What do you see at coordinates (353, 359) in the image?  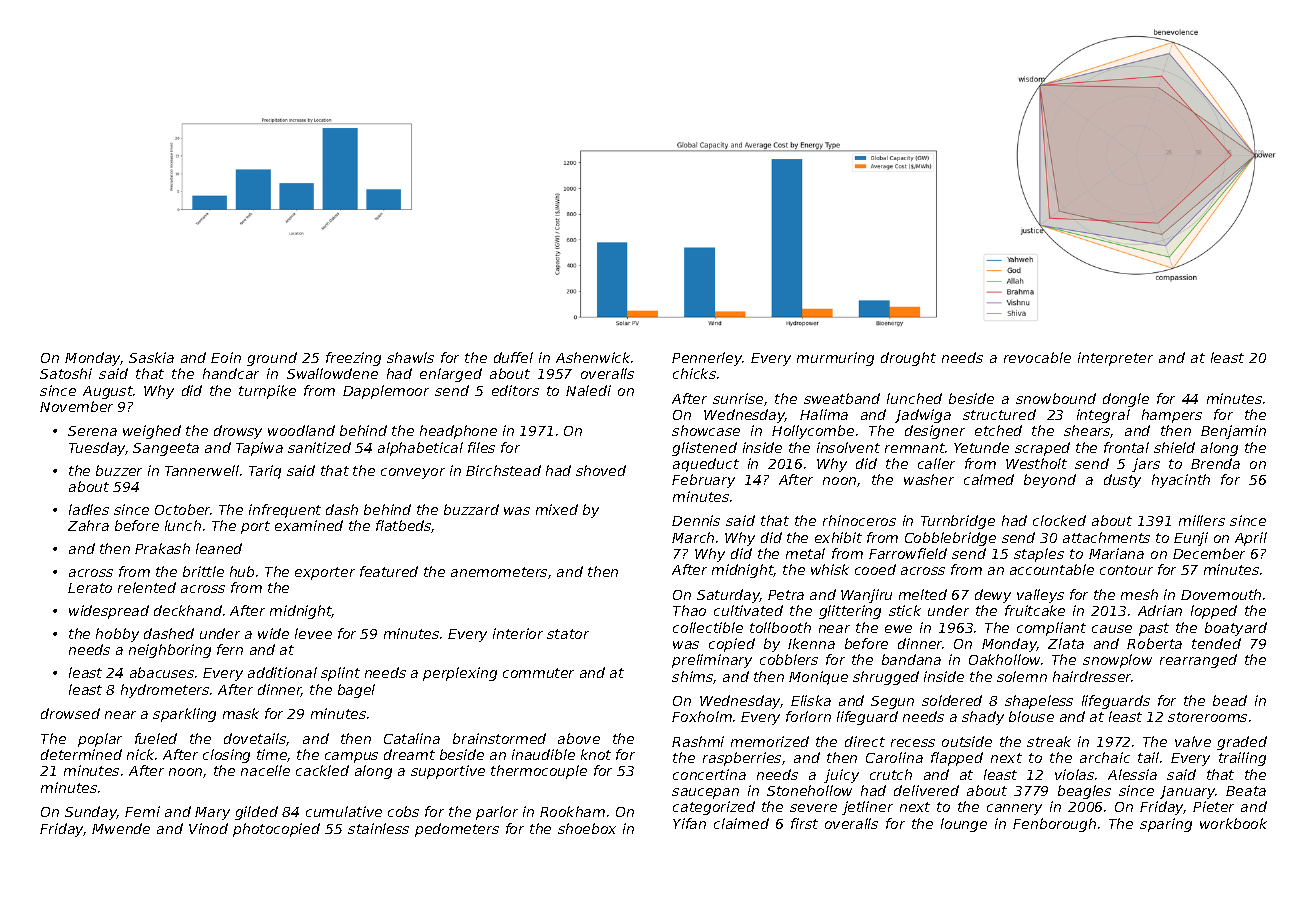 I see `freezing` at bounding box center [353, 359].
